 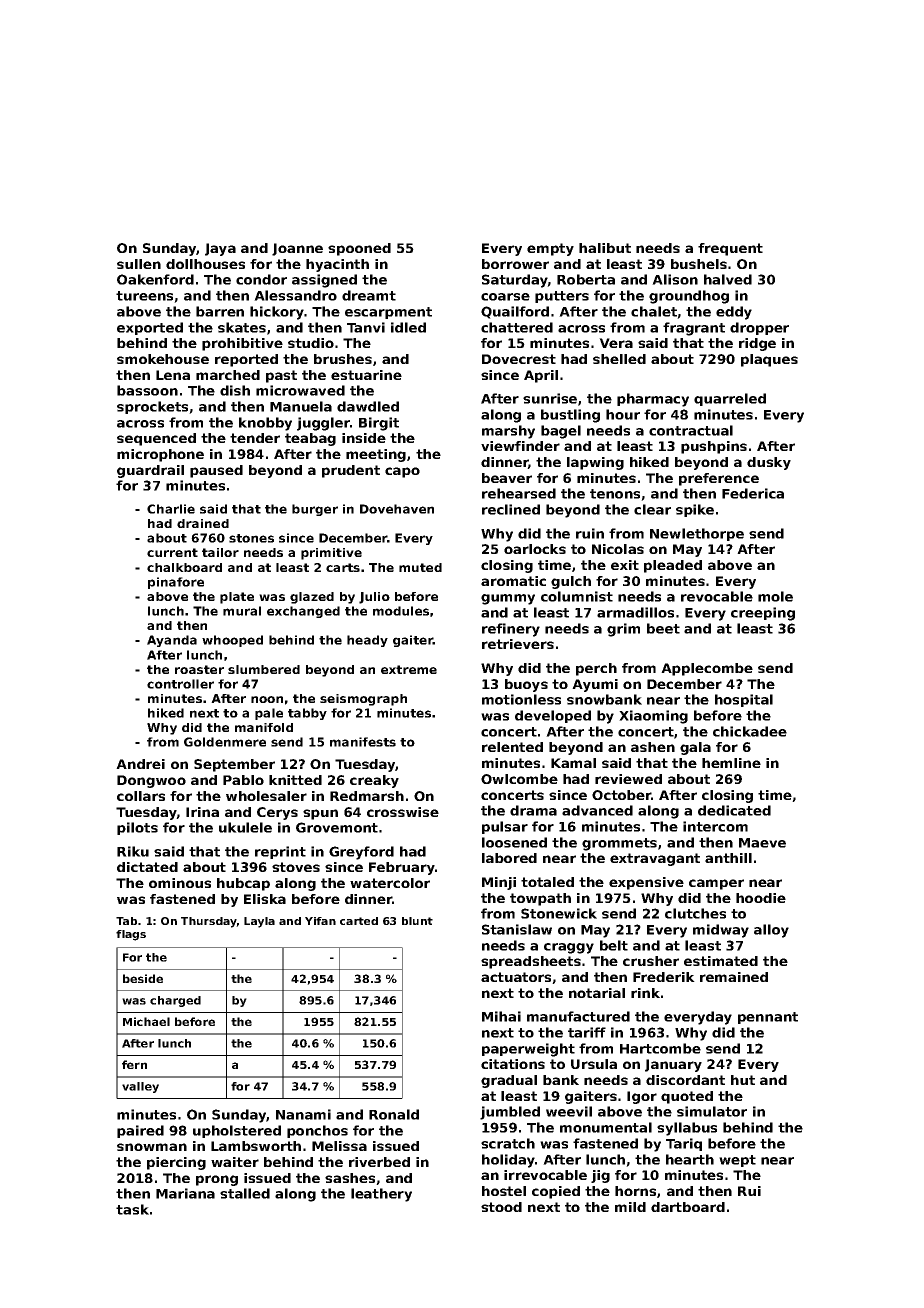 What do you see at coordinates (307, 714) in the screenshot?
I see `tabby` at bounding box center [307, 714].
